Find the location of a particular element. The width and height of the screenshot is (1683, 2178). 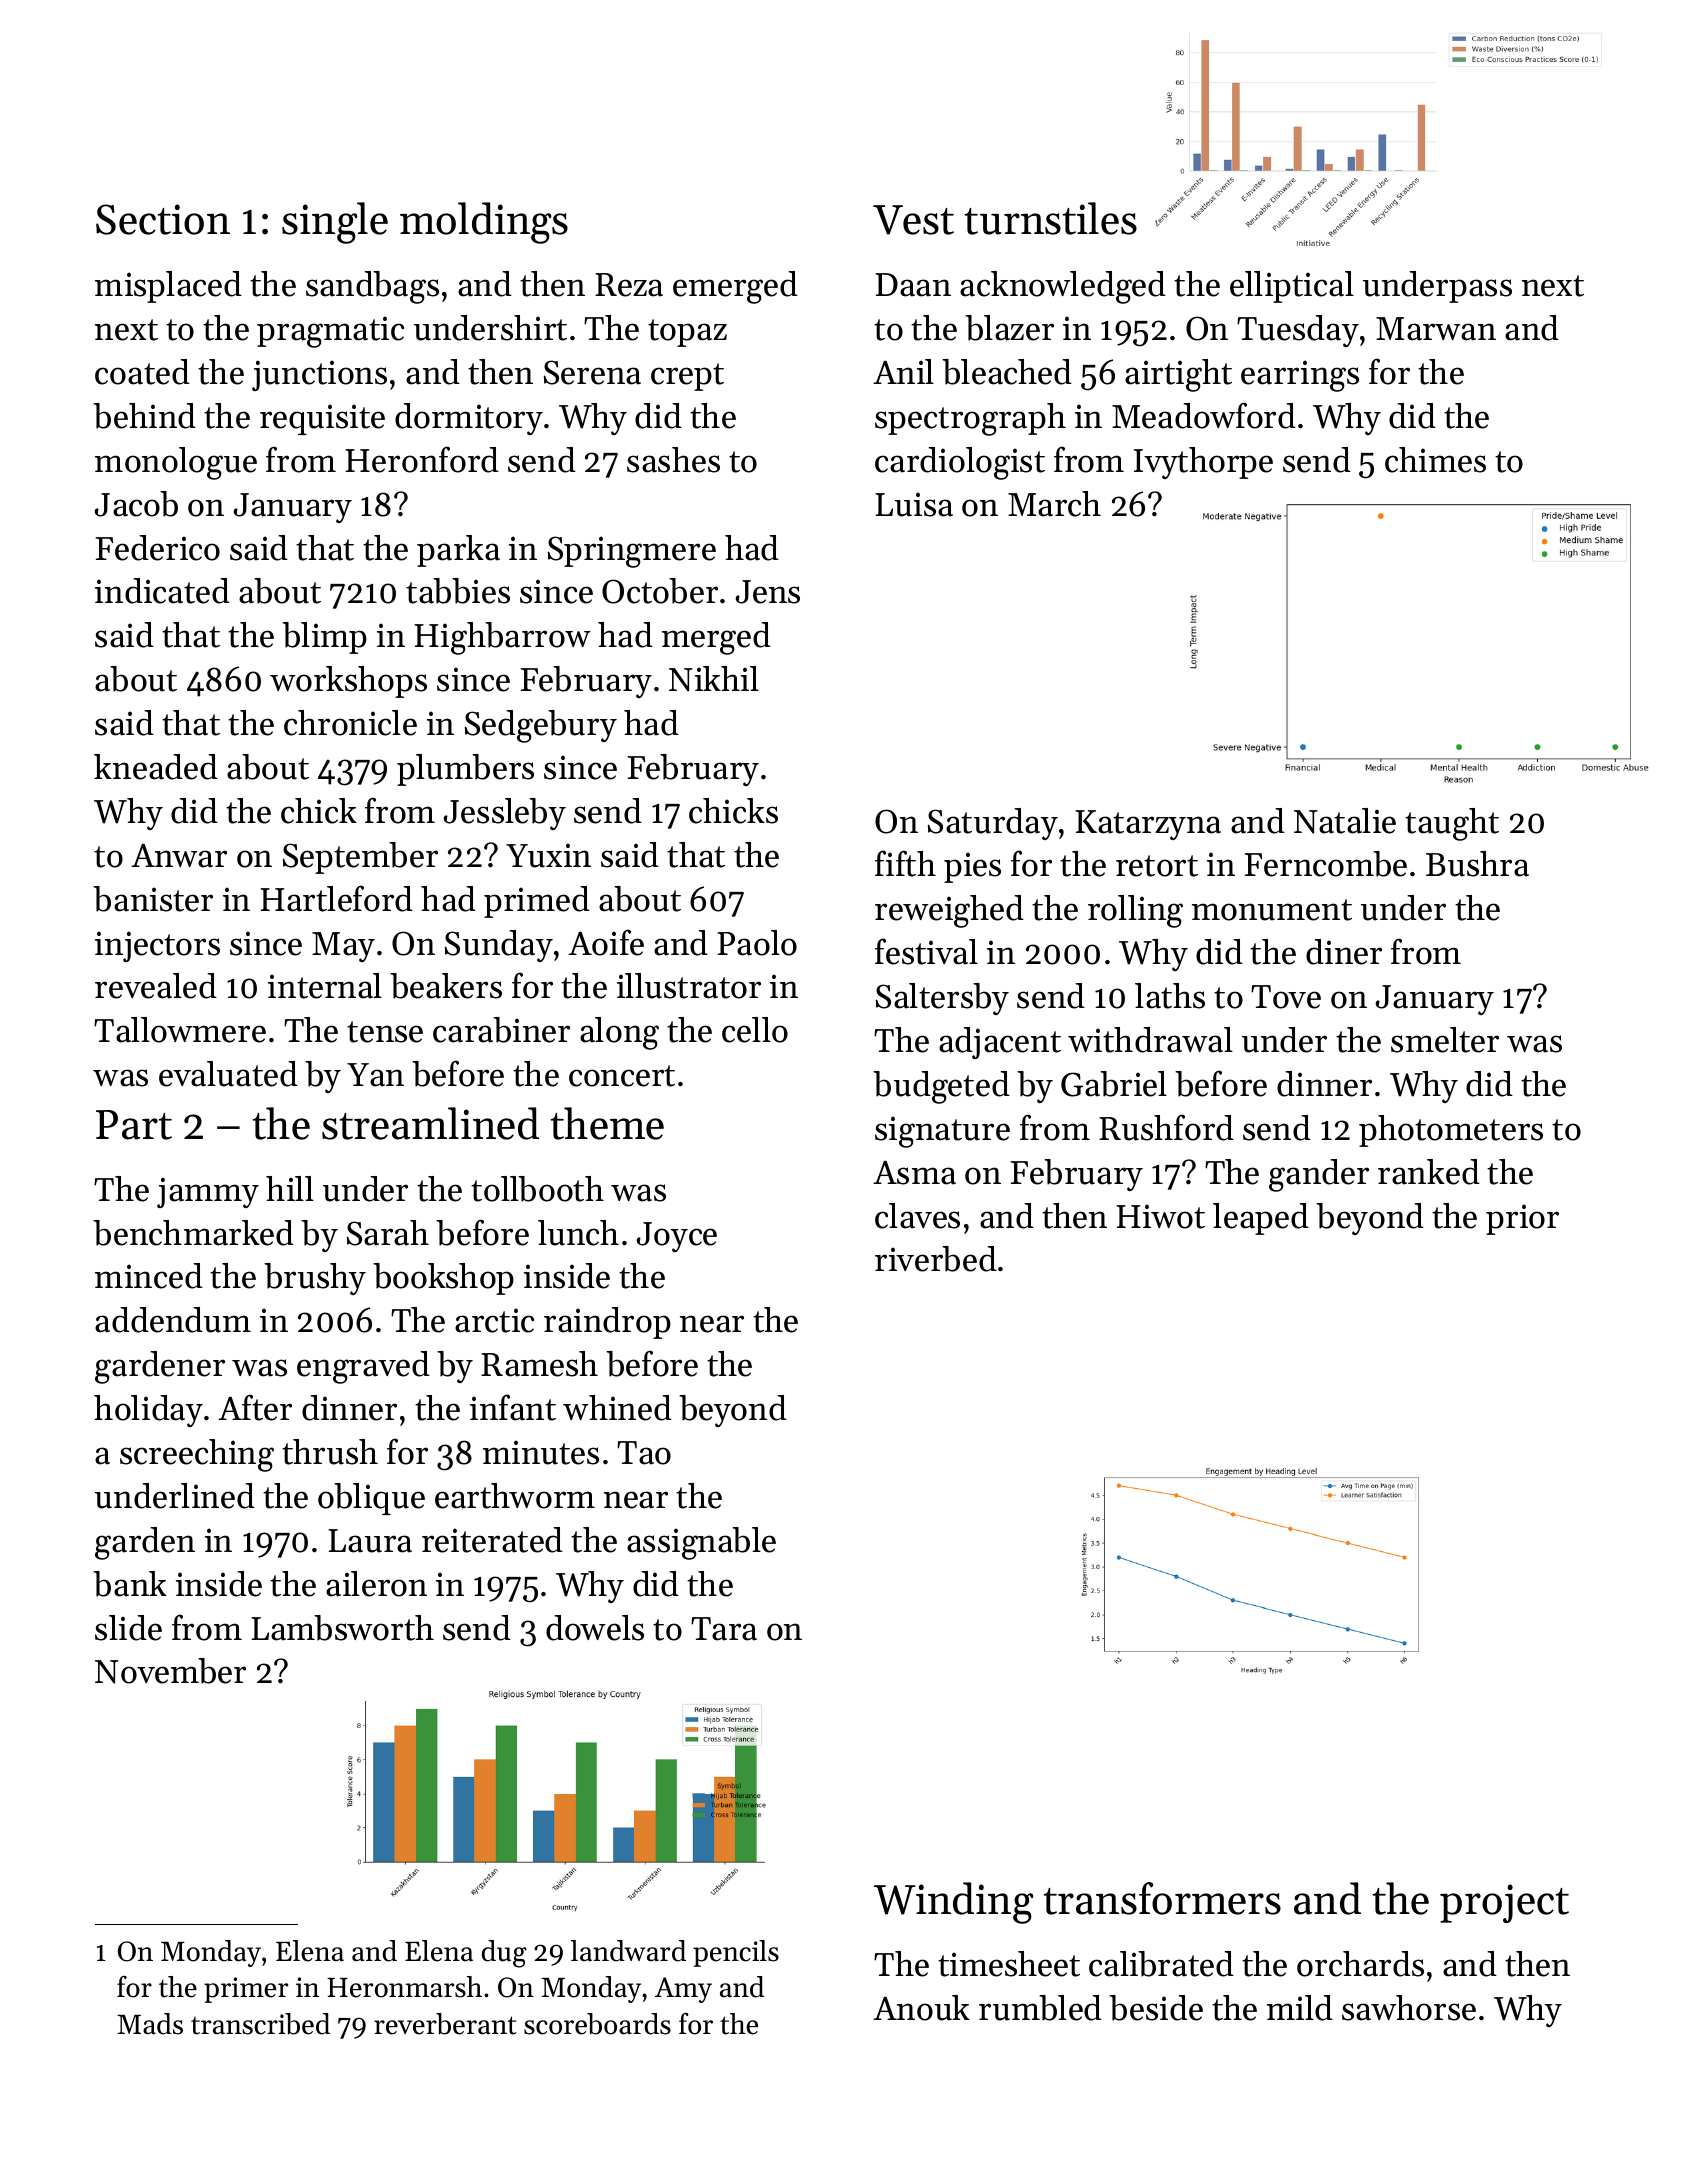

Amy is located at coordinates (683, 1990).
